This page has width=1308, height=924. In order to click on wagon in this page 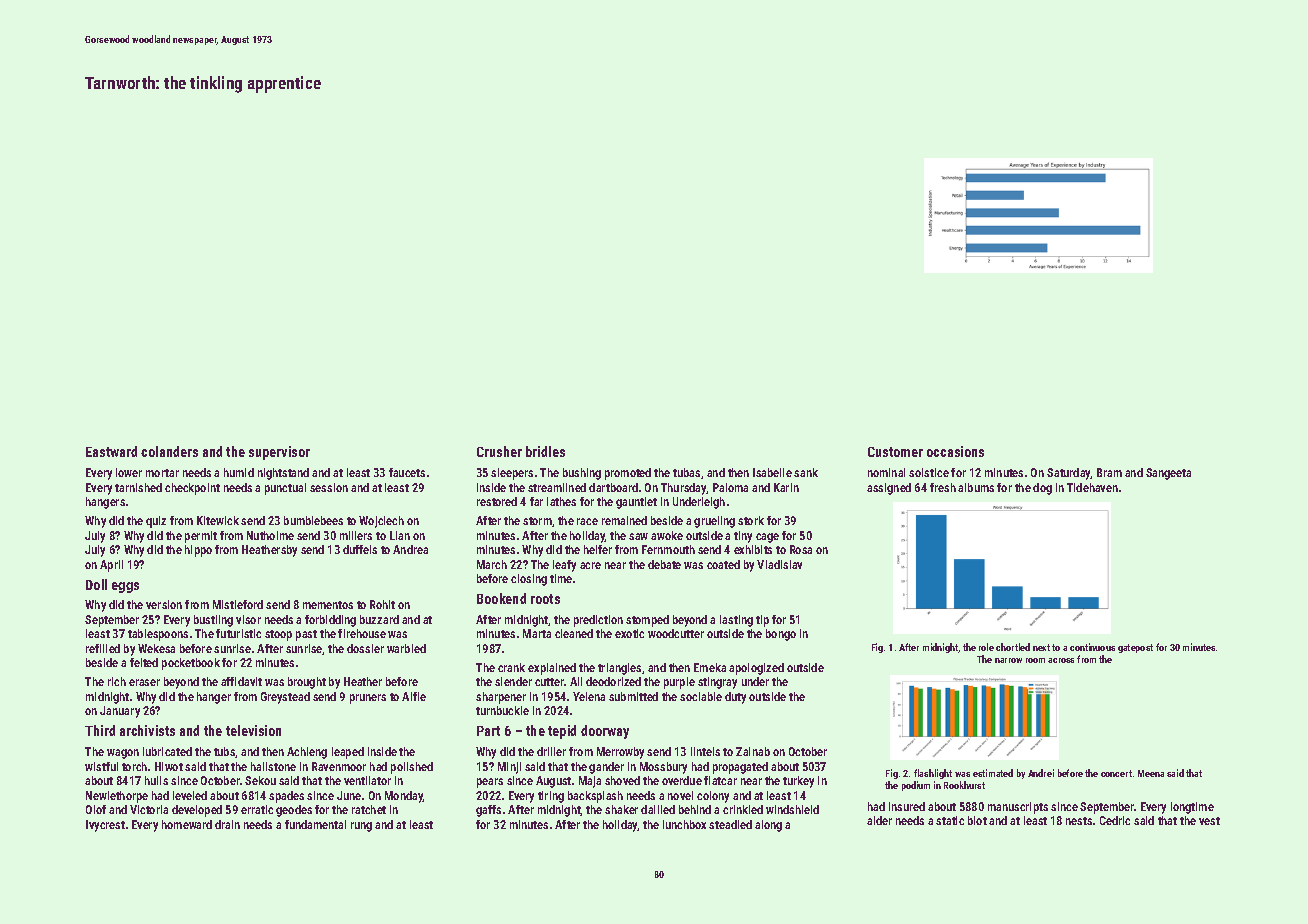, I will do `click(123, 754)`.
